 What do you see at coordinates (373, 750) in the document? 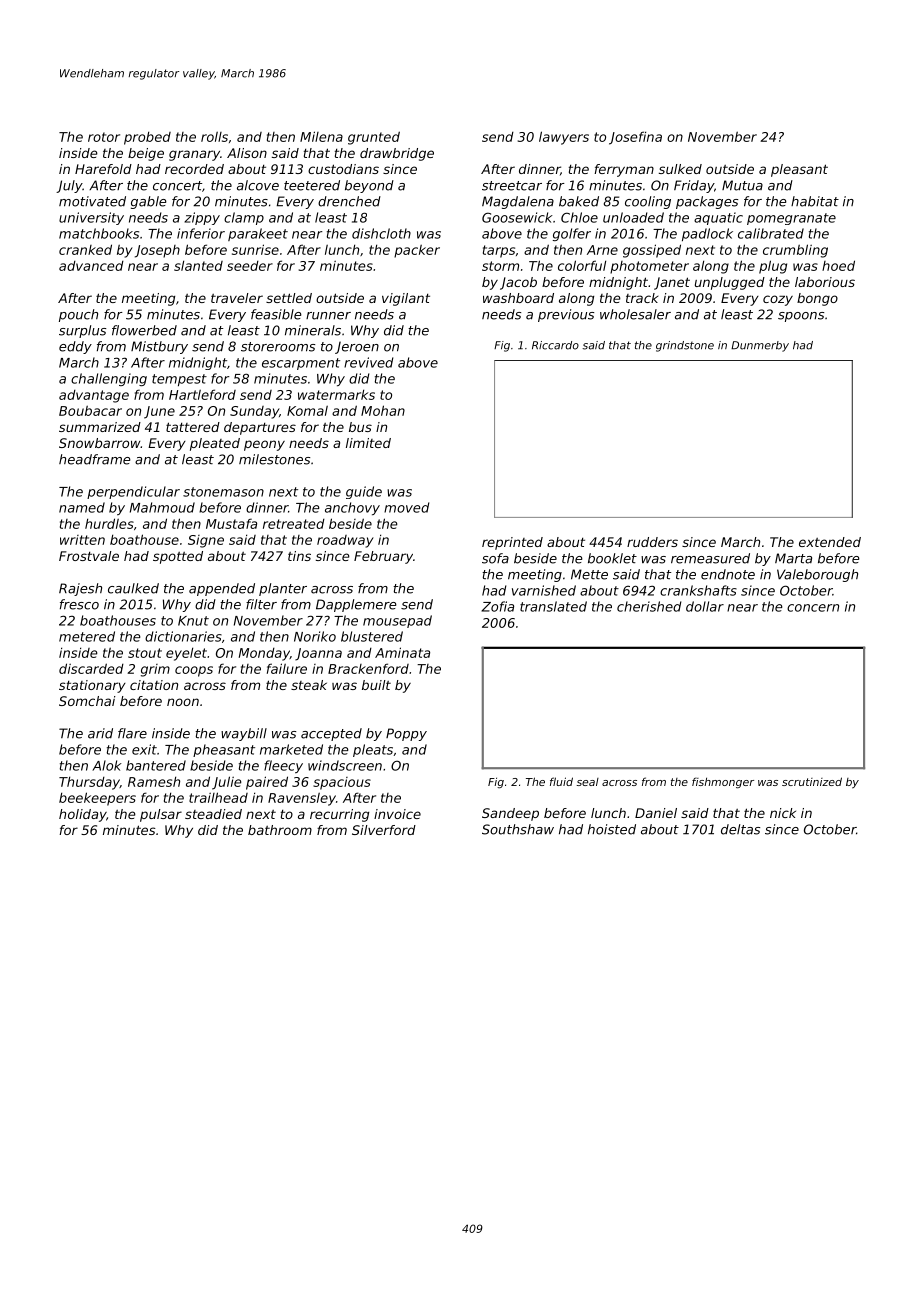
I see `pleats` at bounding box center [373, 750].
